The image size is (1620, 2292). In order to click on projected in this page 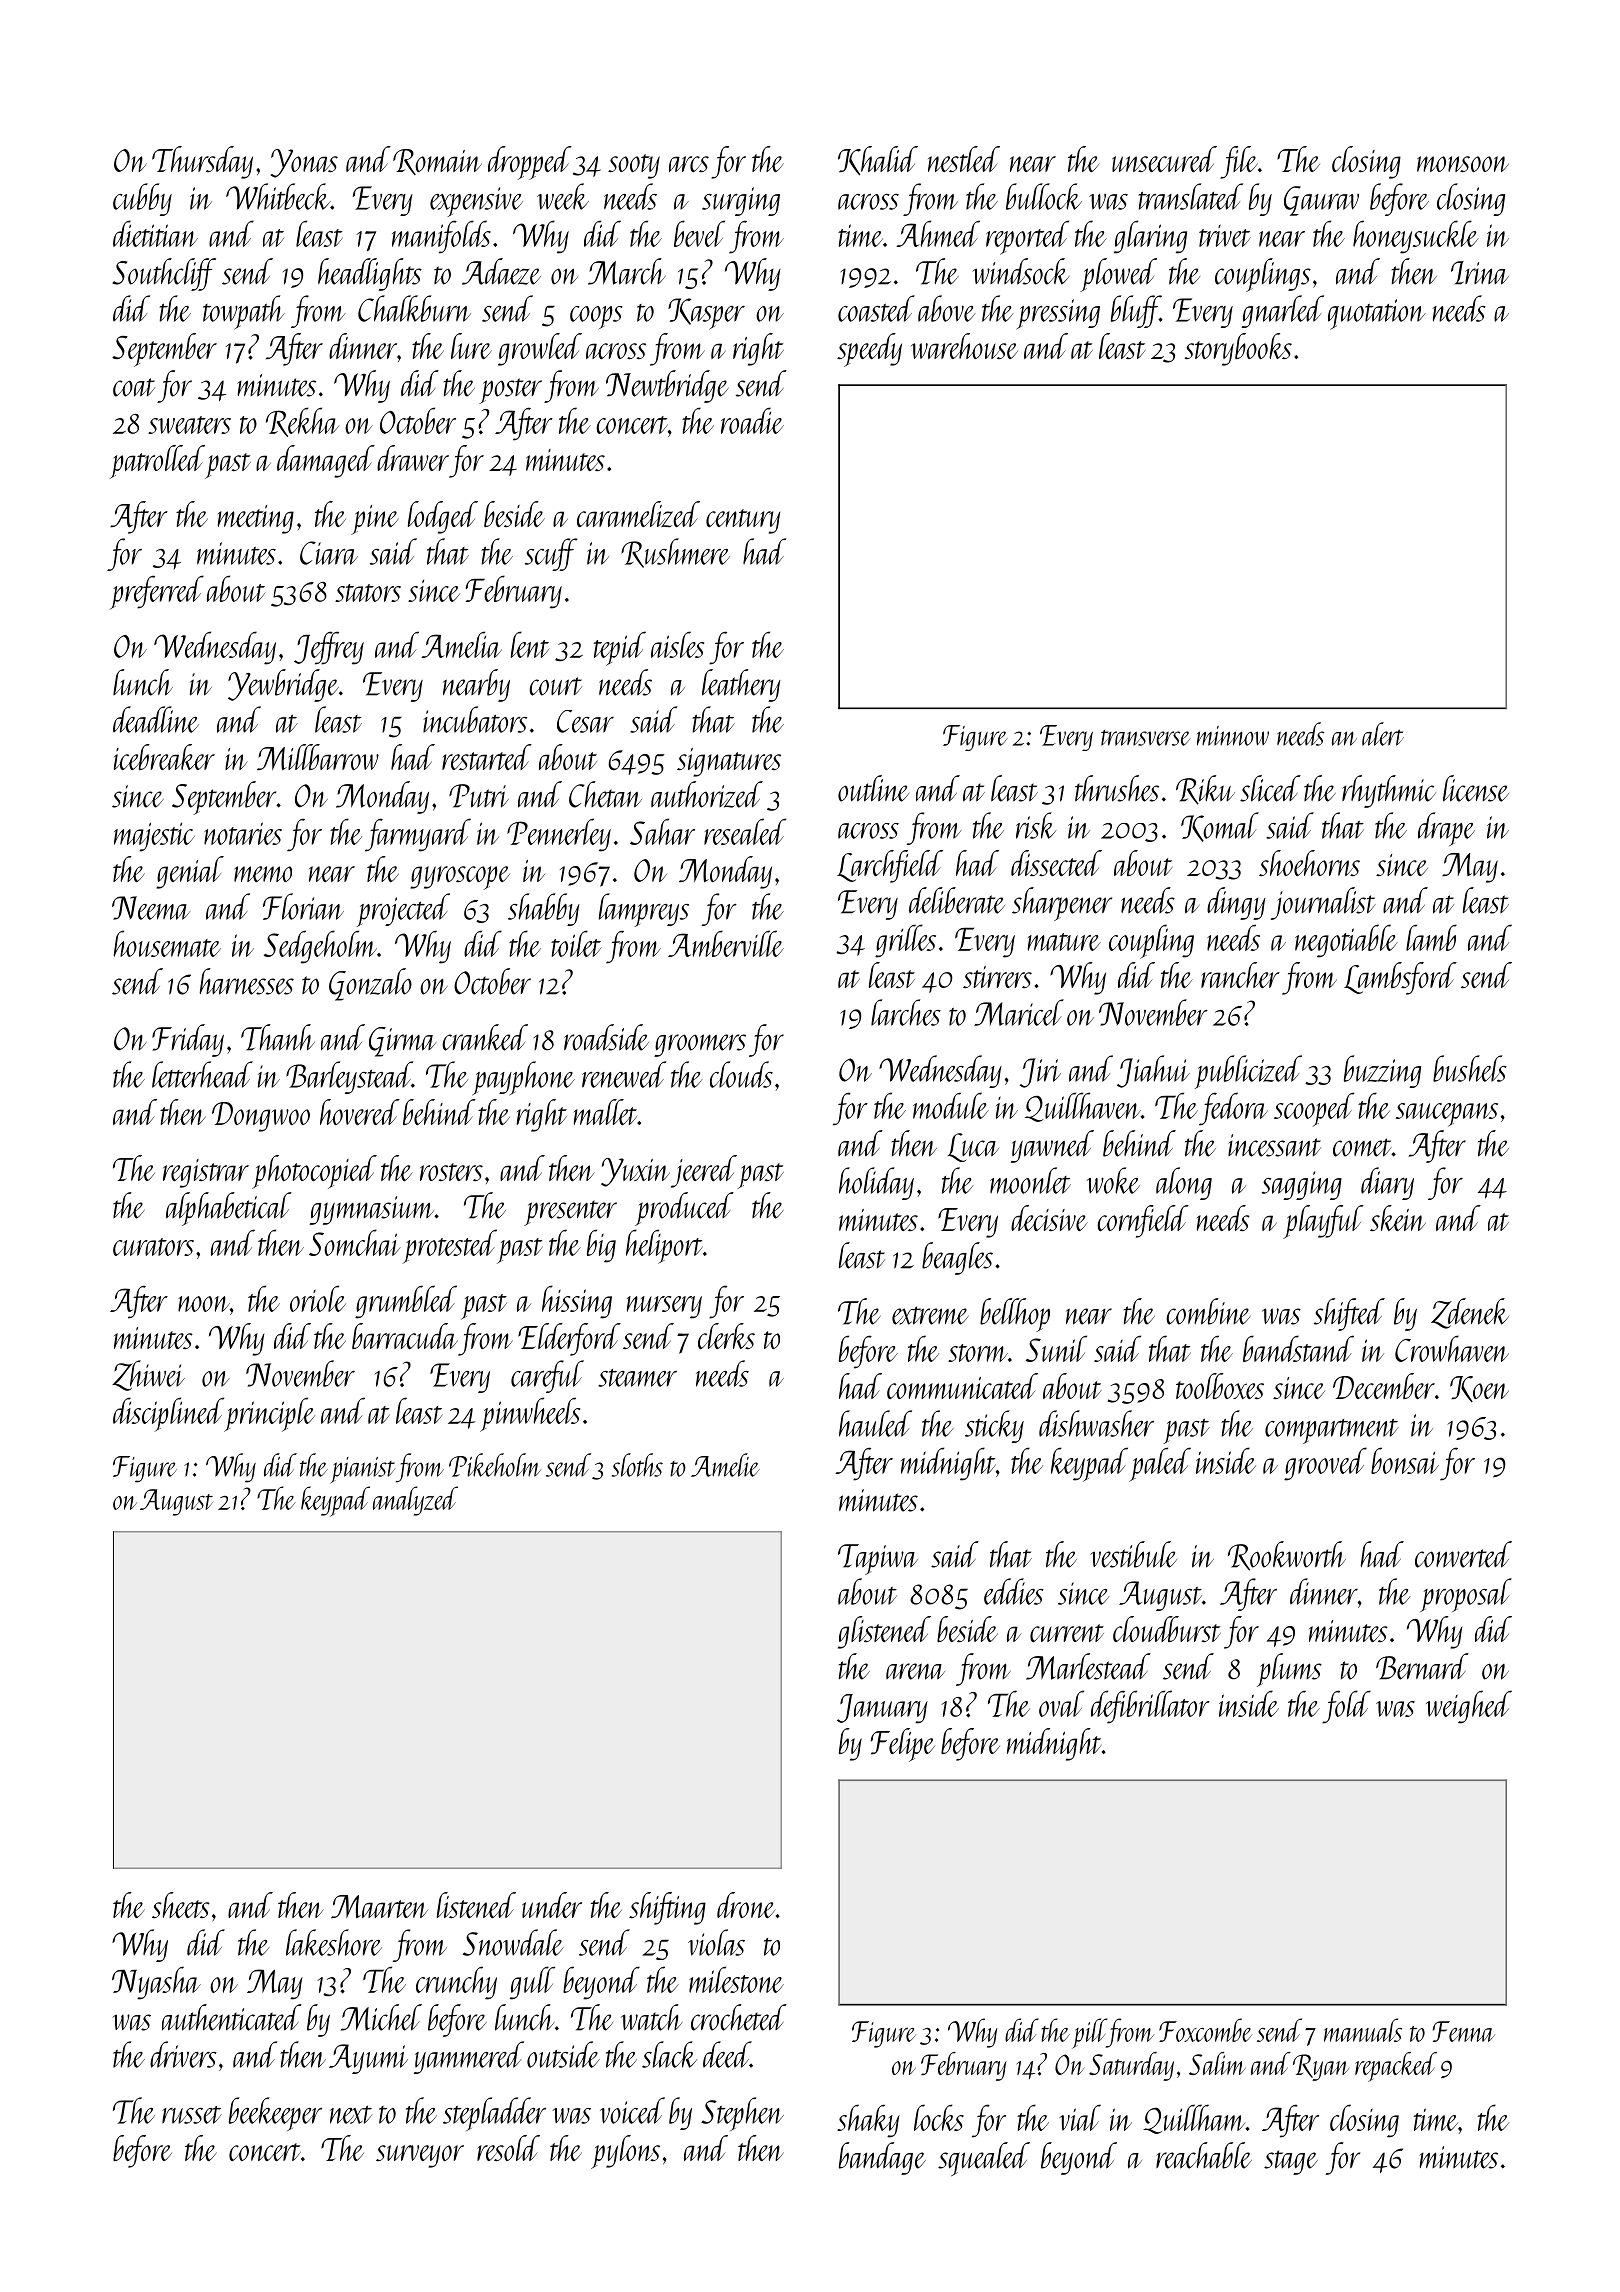, I will do `click(403, 910)`.
